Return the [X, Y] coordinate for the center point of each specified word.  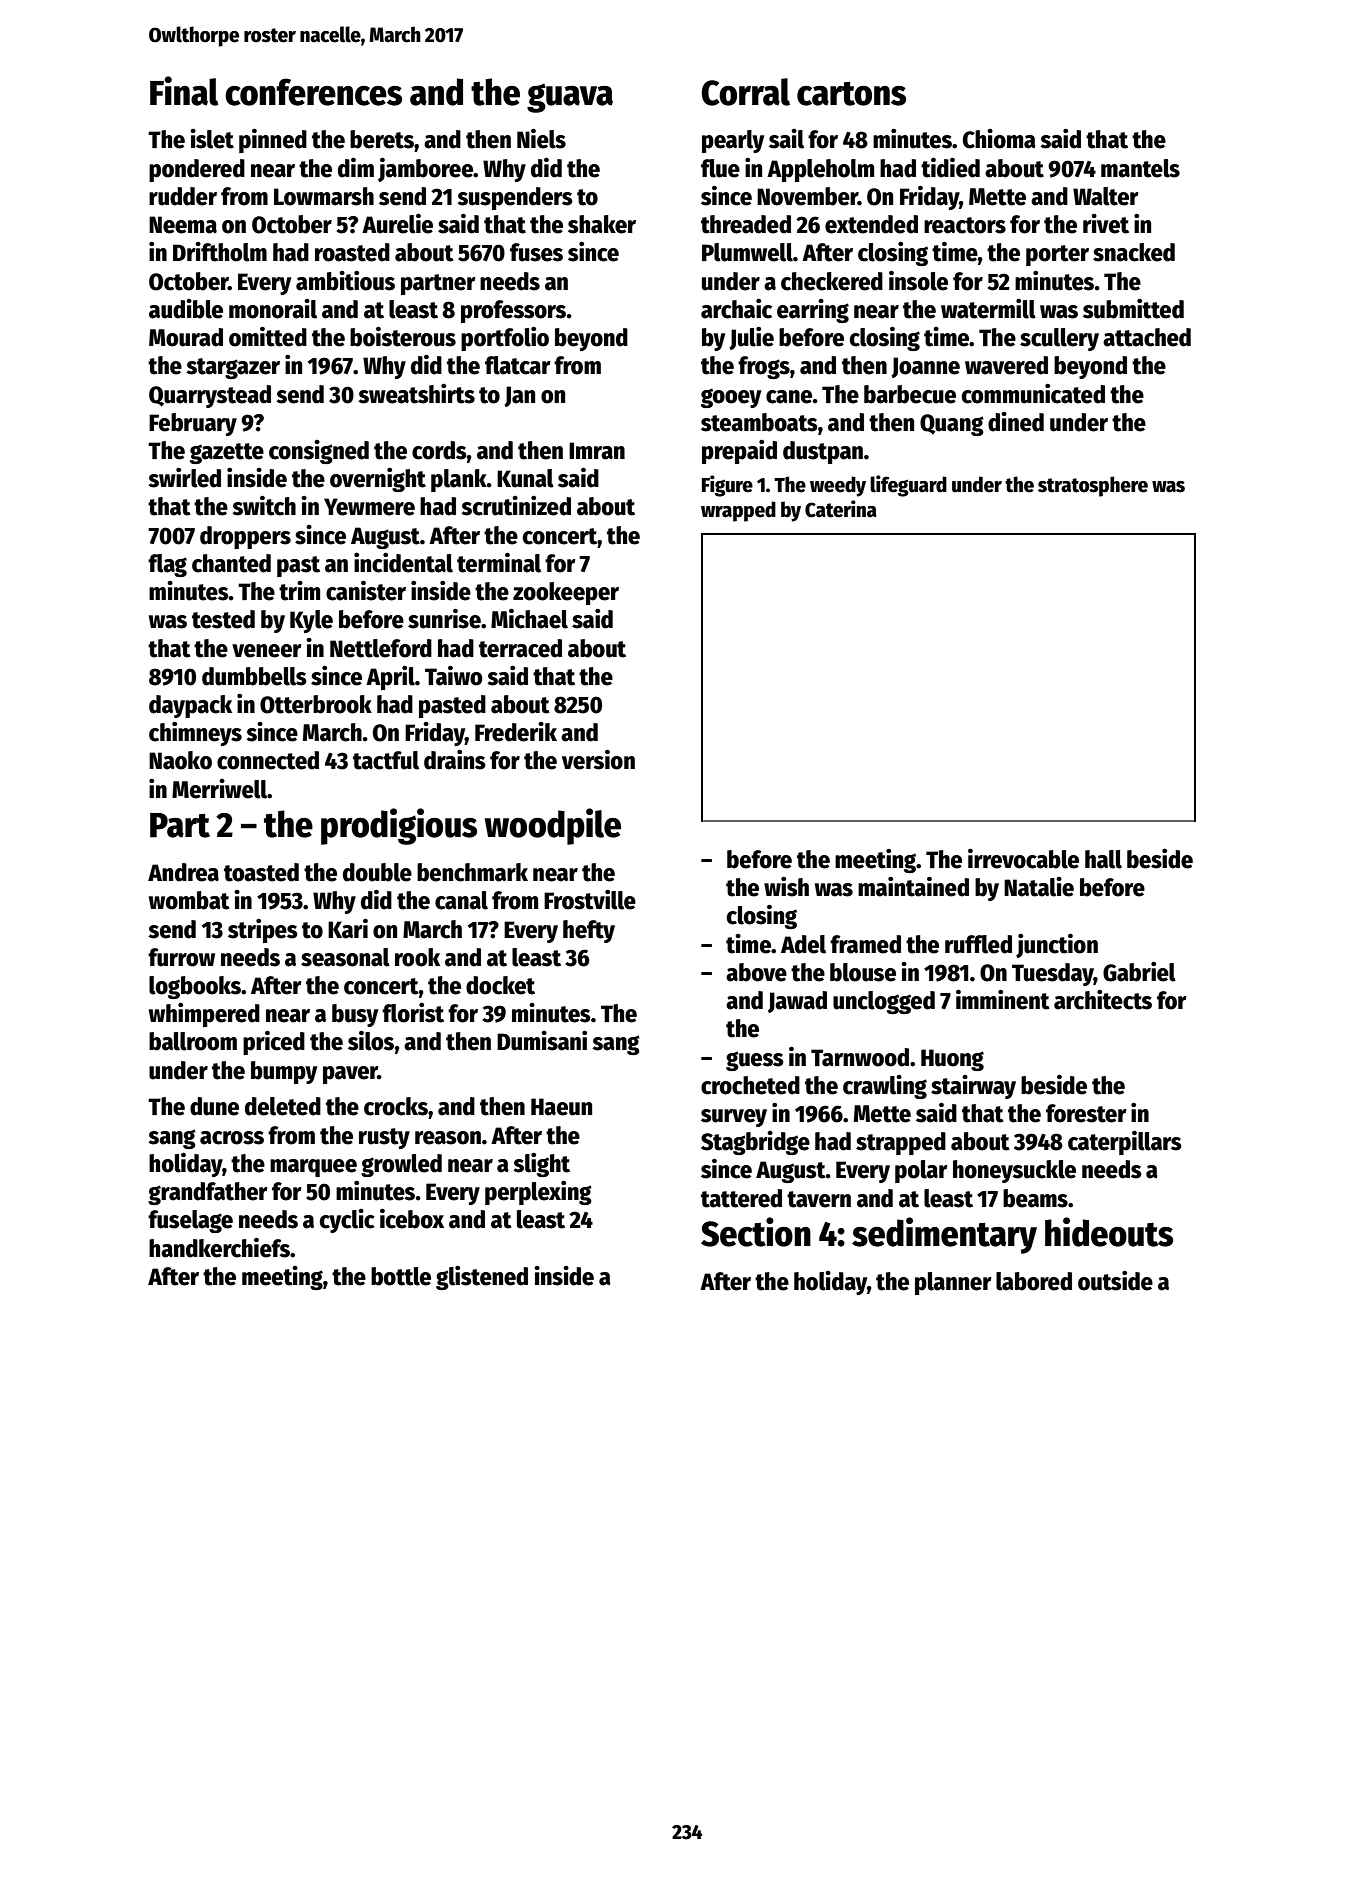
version [598, 759]
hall [1103, 859]
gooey [731, 398]
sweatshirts [416, 394]
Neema [183, 225]
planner [953, 1283]
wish [786, 887]
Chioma [999, 139]
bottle [401, 1276]
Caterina [841, 509]
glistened [482, 1278]
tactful [386, 760]
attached [1147, 337]
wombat [189, 900]
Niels [541, 138]
